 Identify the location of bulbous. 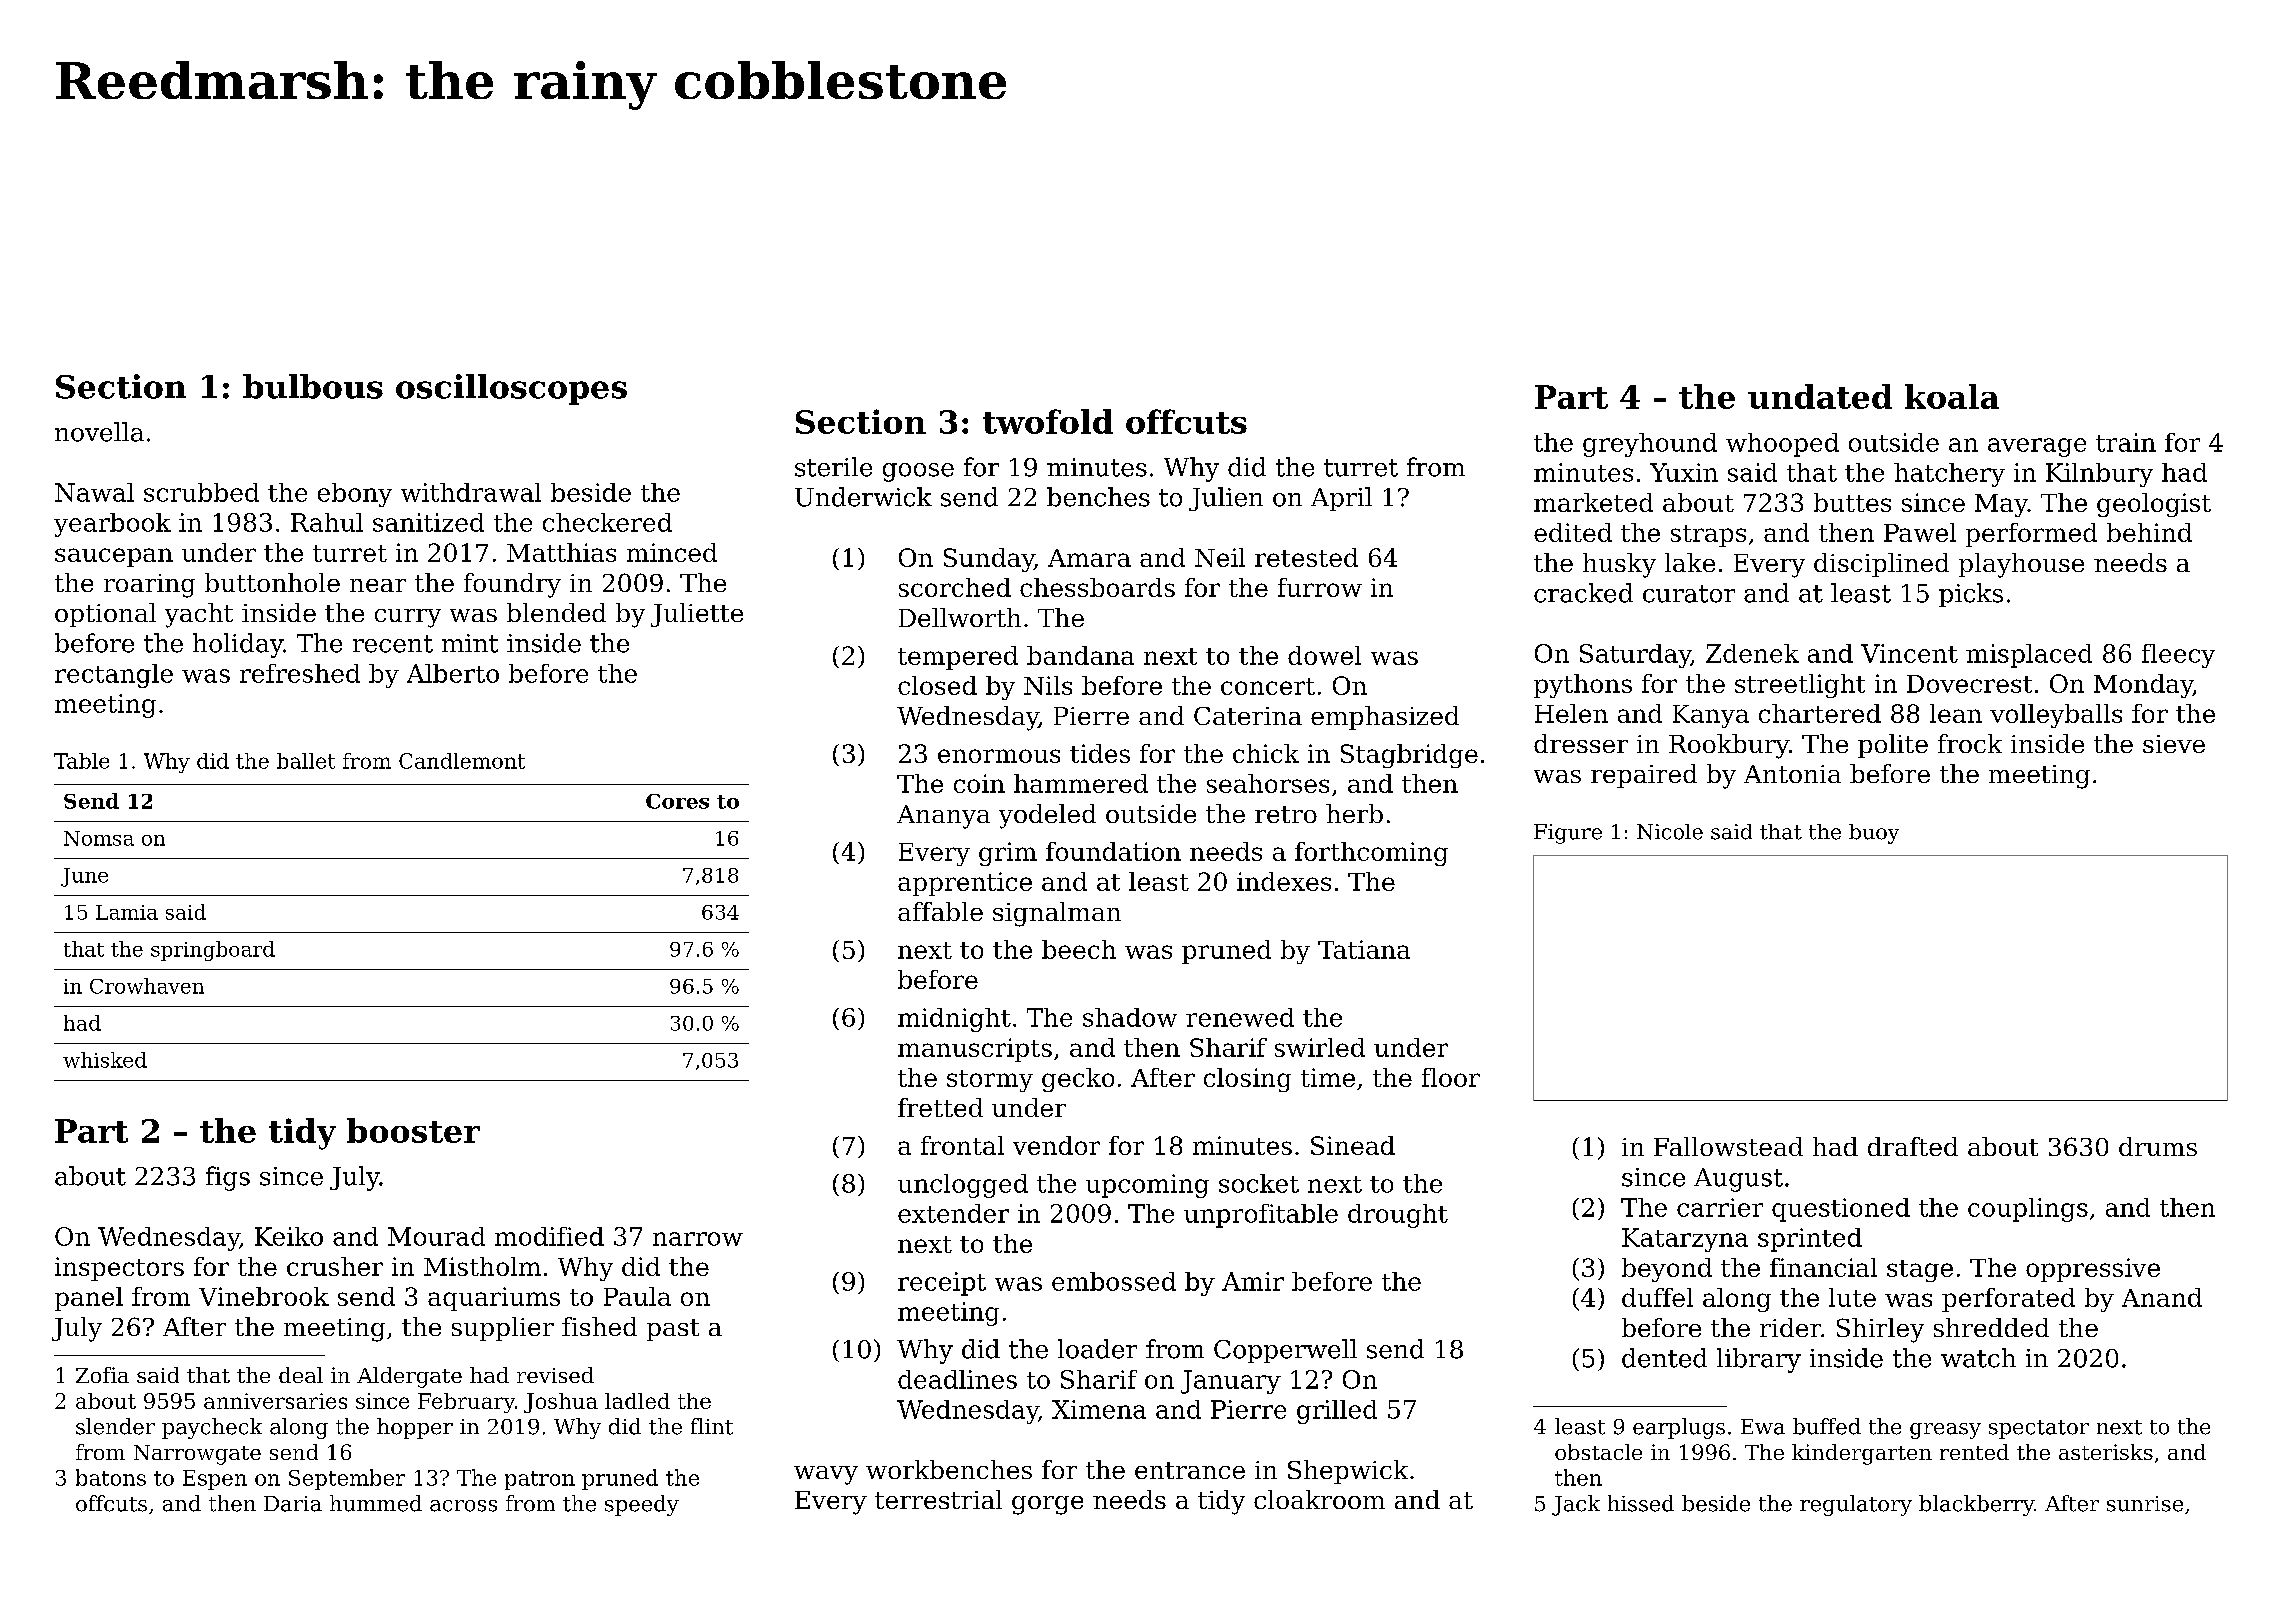
(313, 386).
